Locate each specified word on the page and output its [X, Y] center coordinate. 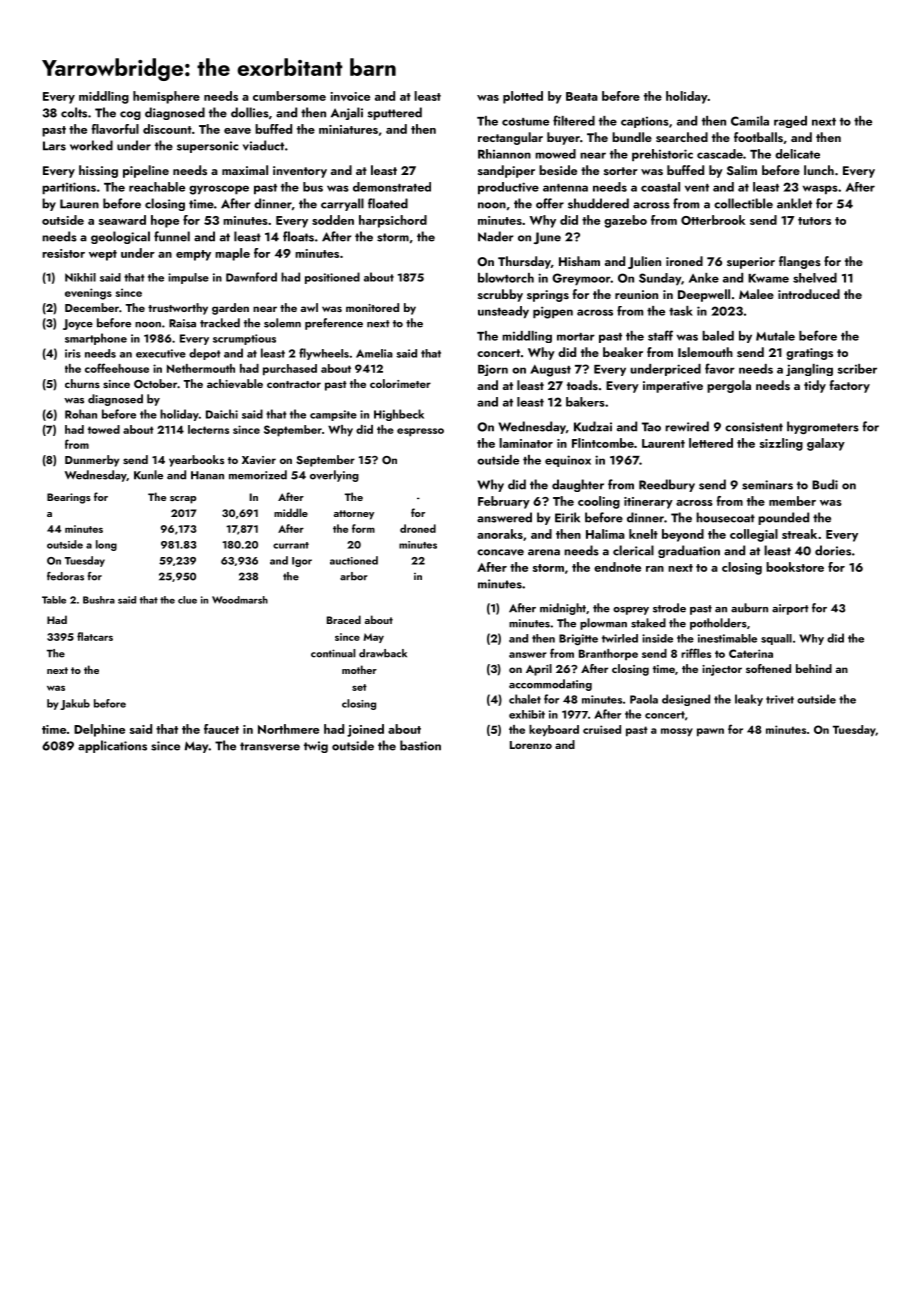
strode [669, 608]
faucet [221, 729]
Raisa [182, 323]
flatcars [95, 636]
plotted [523, 97]
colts [74, 112]
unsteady [503, 312]
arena [544, 552]
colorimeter [400, 383]
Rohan [81, 414]
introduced [809, 294]
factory [850, 386]
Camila [750, 121]
